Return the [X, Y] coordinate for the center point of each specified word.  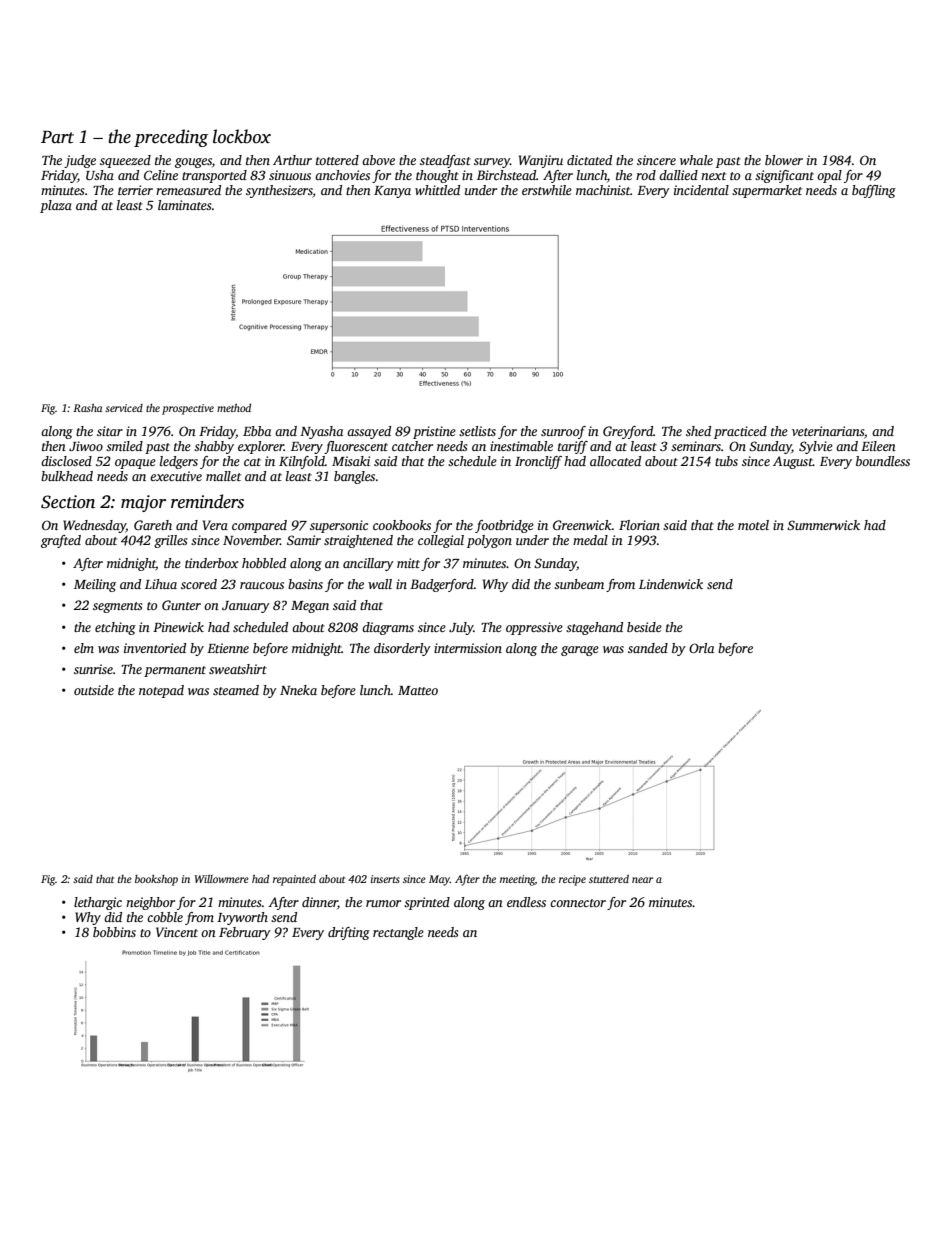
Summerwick [823, 525]
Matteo [418, 690]
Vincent [177, 932]
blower [784, 160]
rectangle [398, 933]
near [642, 880]
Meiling [95, 585]
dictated [589, 160]
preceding [171, 138]
